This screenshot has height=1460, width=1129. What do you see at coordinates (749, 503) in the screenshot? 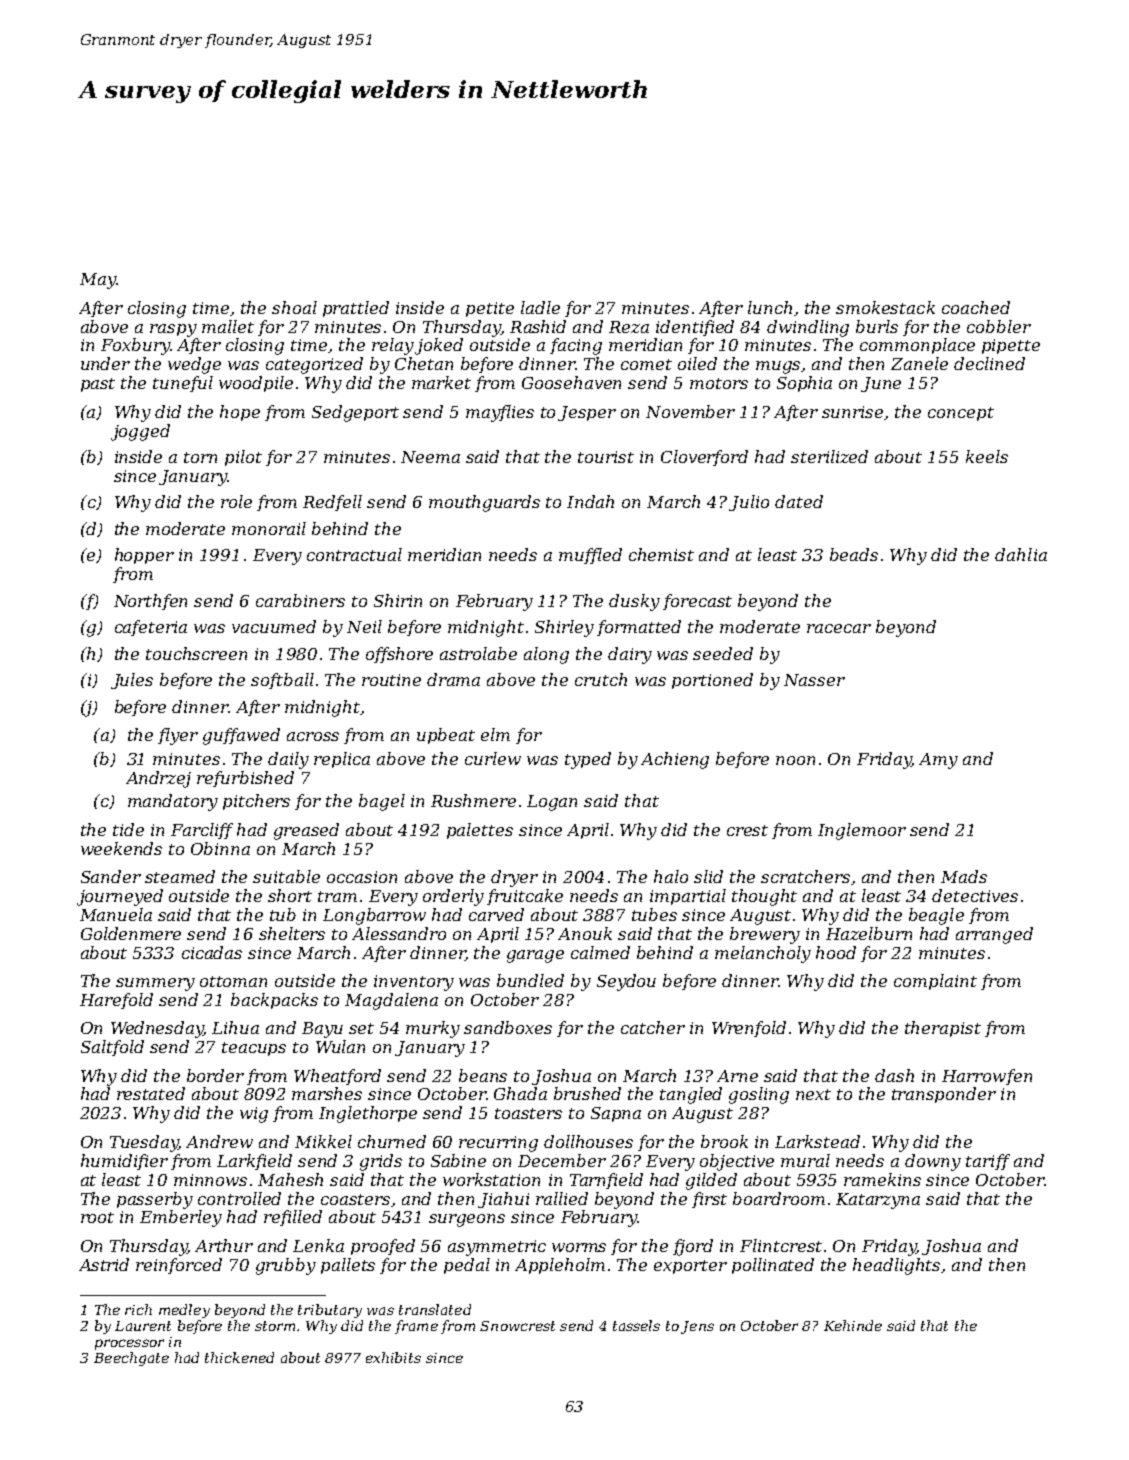
I see `Julio` at bounding box center [749, 503].
